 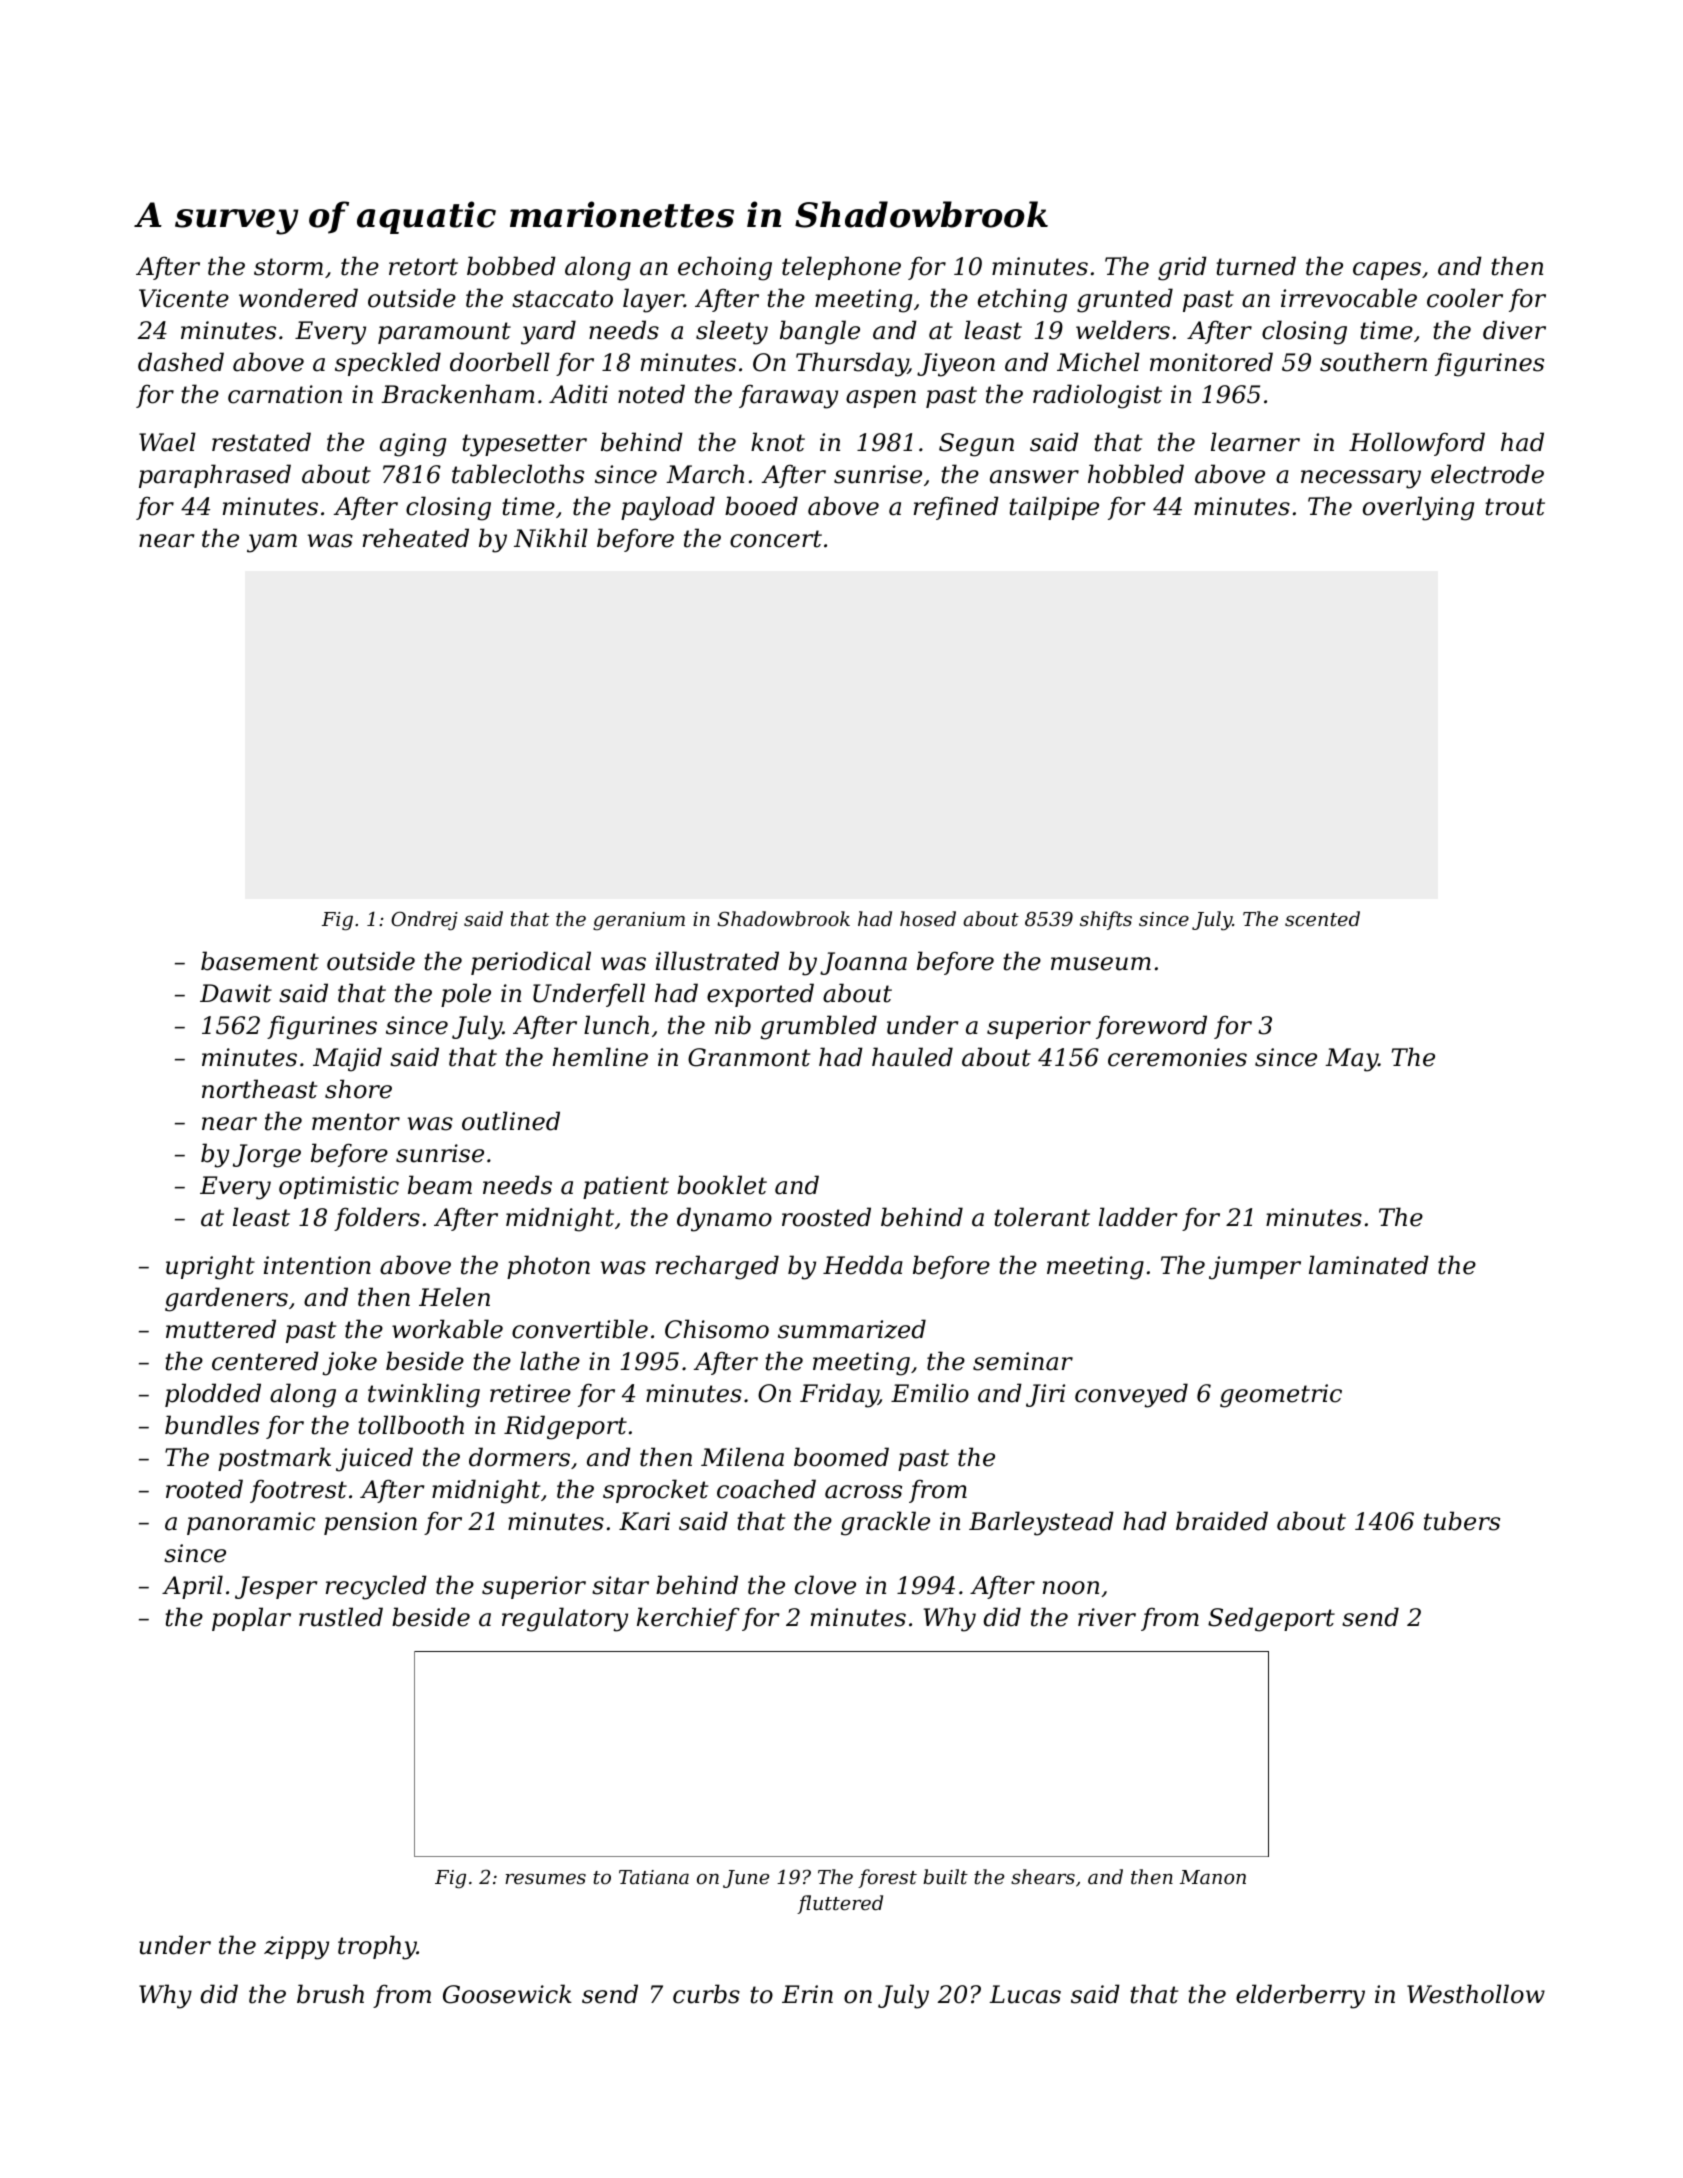 What do you see at coordinates (518, 474) in the screenshot?
I see `tablecloths` at bounding box center [518, 474].
